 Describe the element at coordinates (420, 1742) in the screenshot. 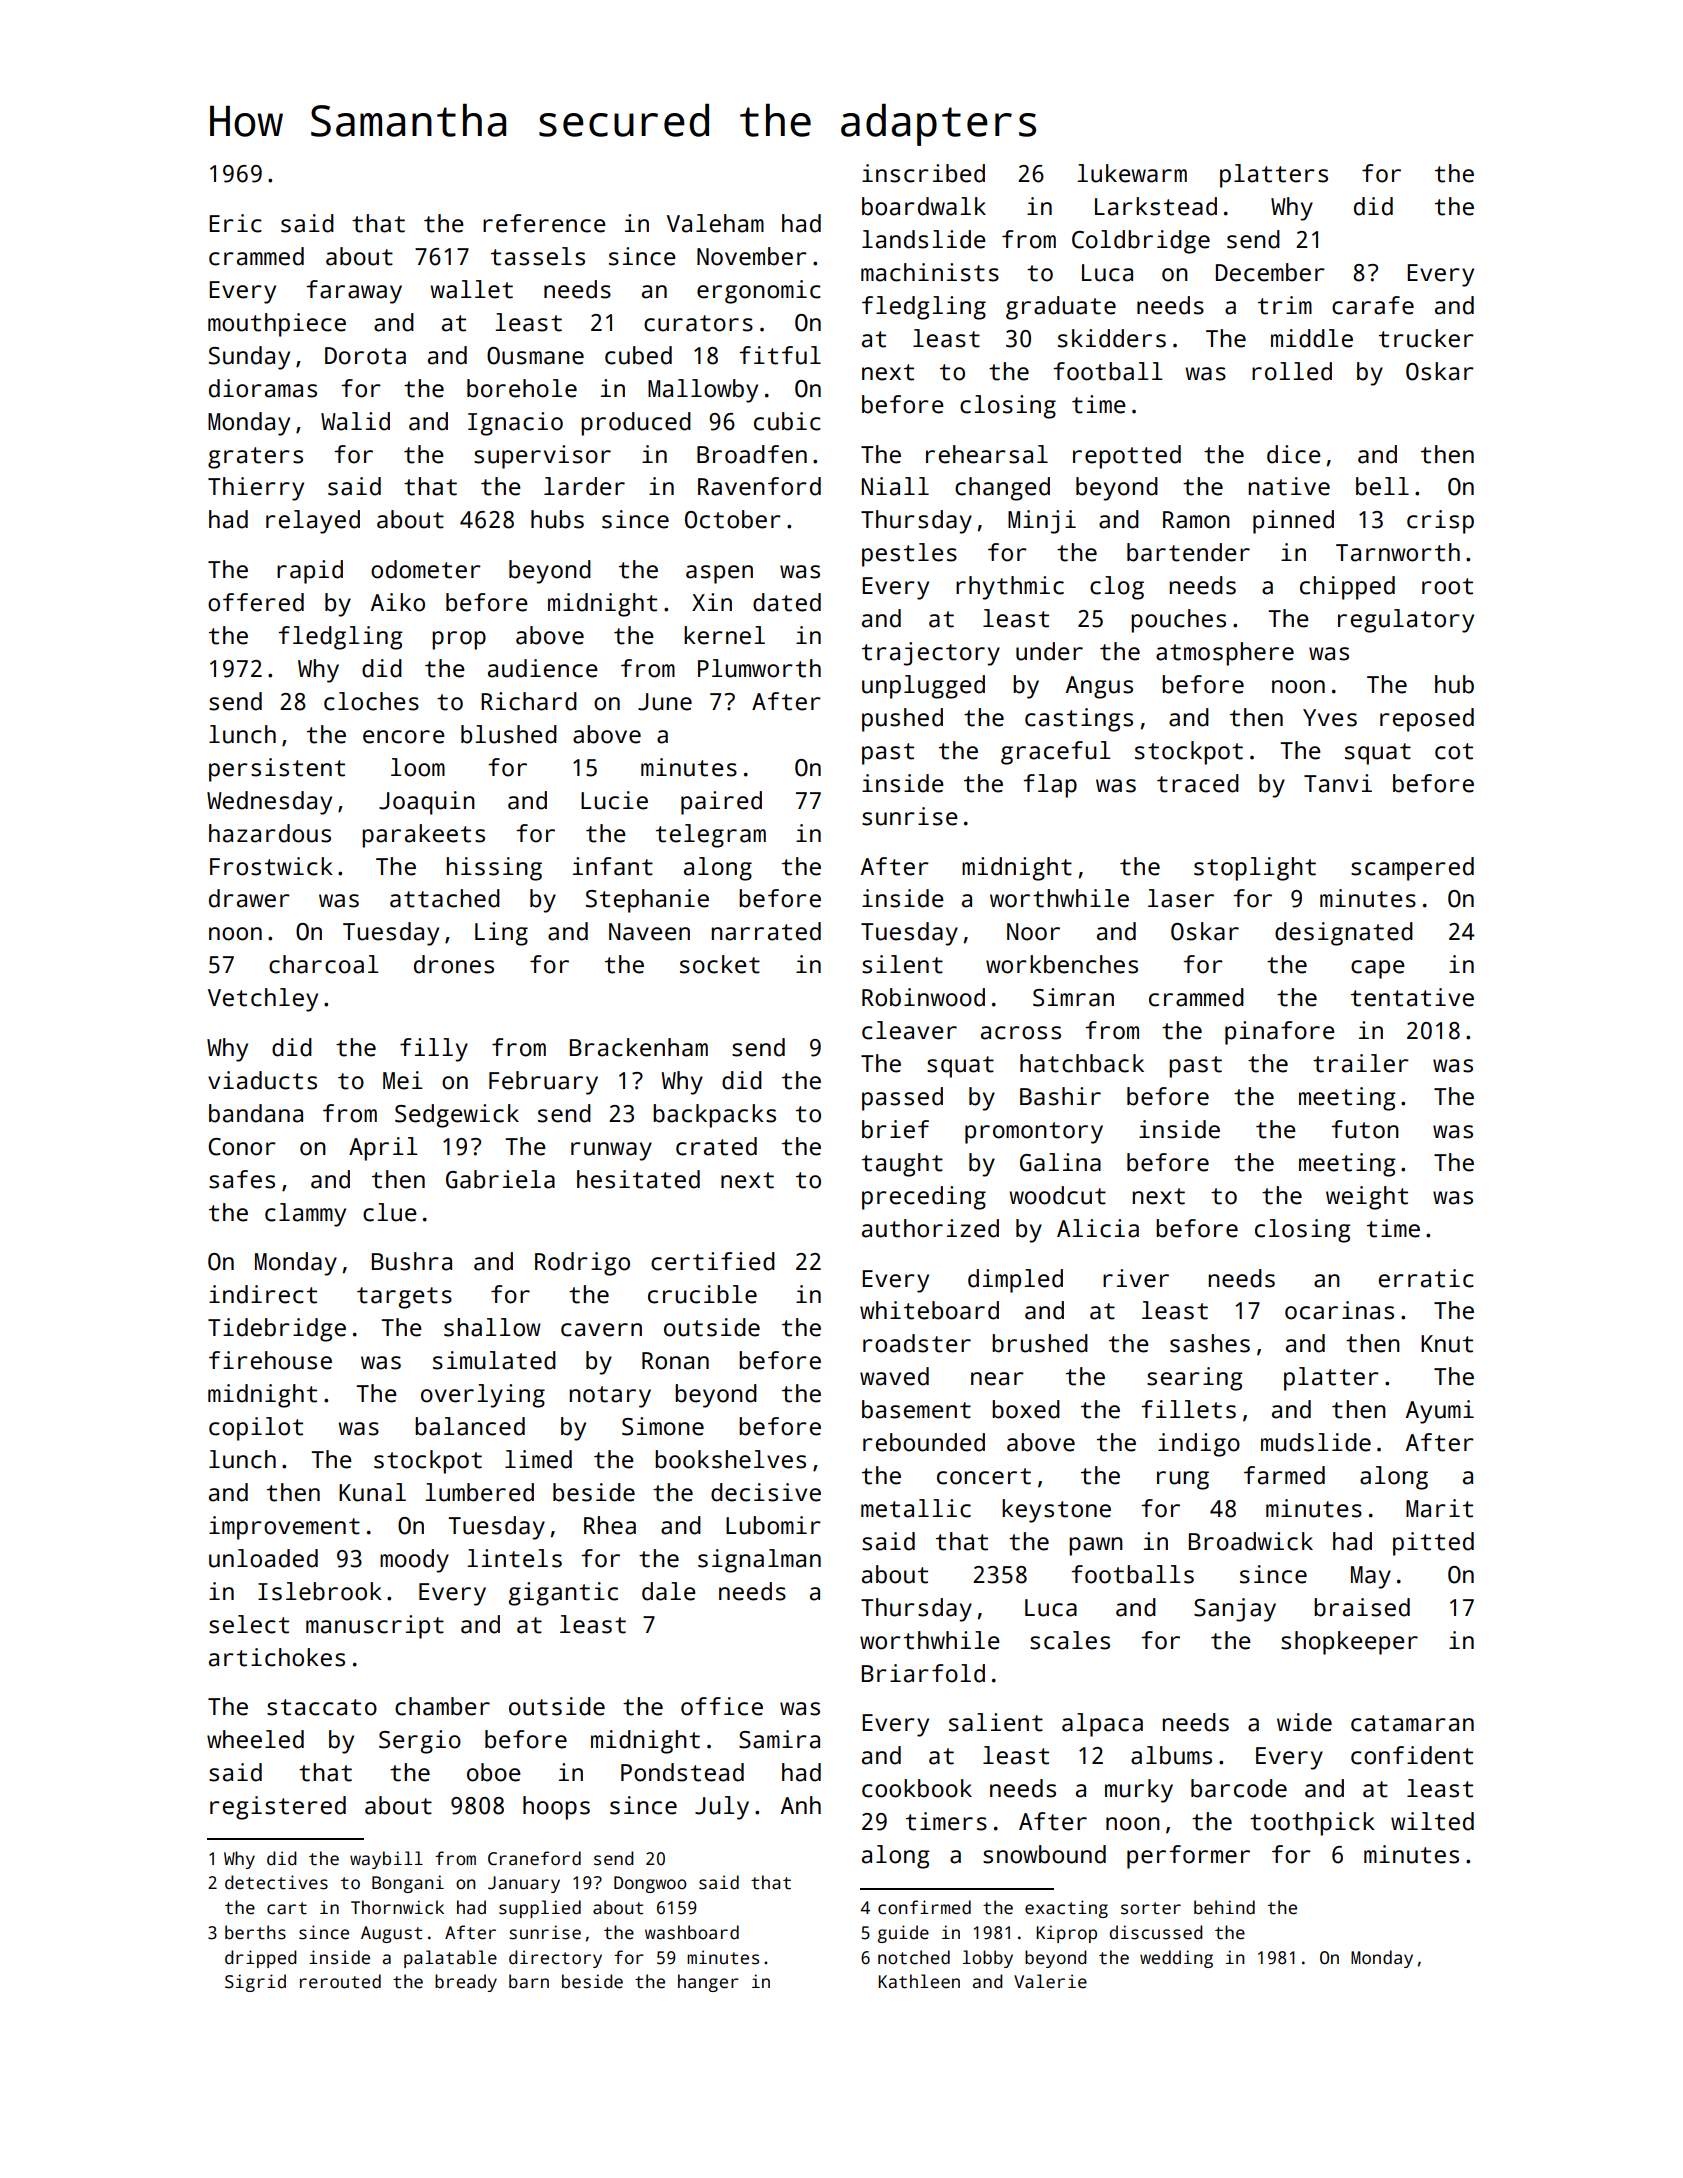

I see `Sergio` at that location.
